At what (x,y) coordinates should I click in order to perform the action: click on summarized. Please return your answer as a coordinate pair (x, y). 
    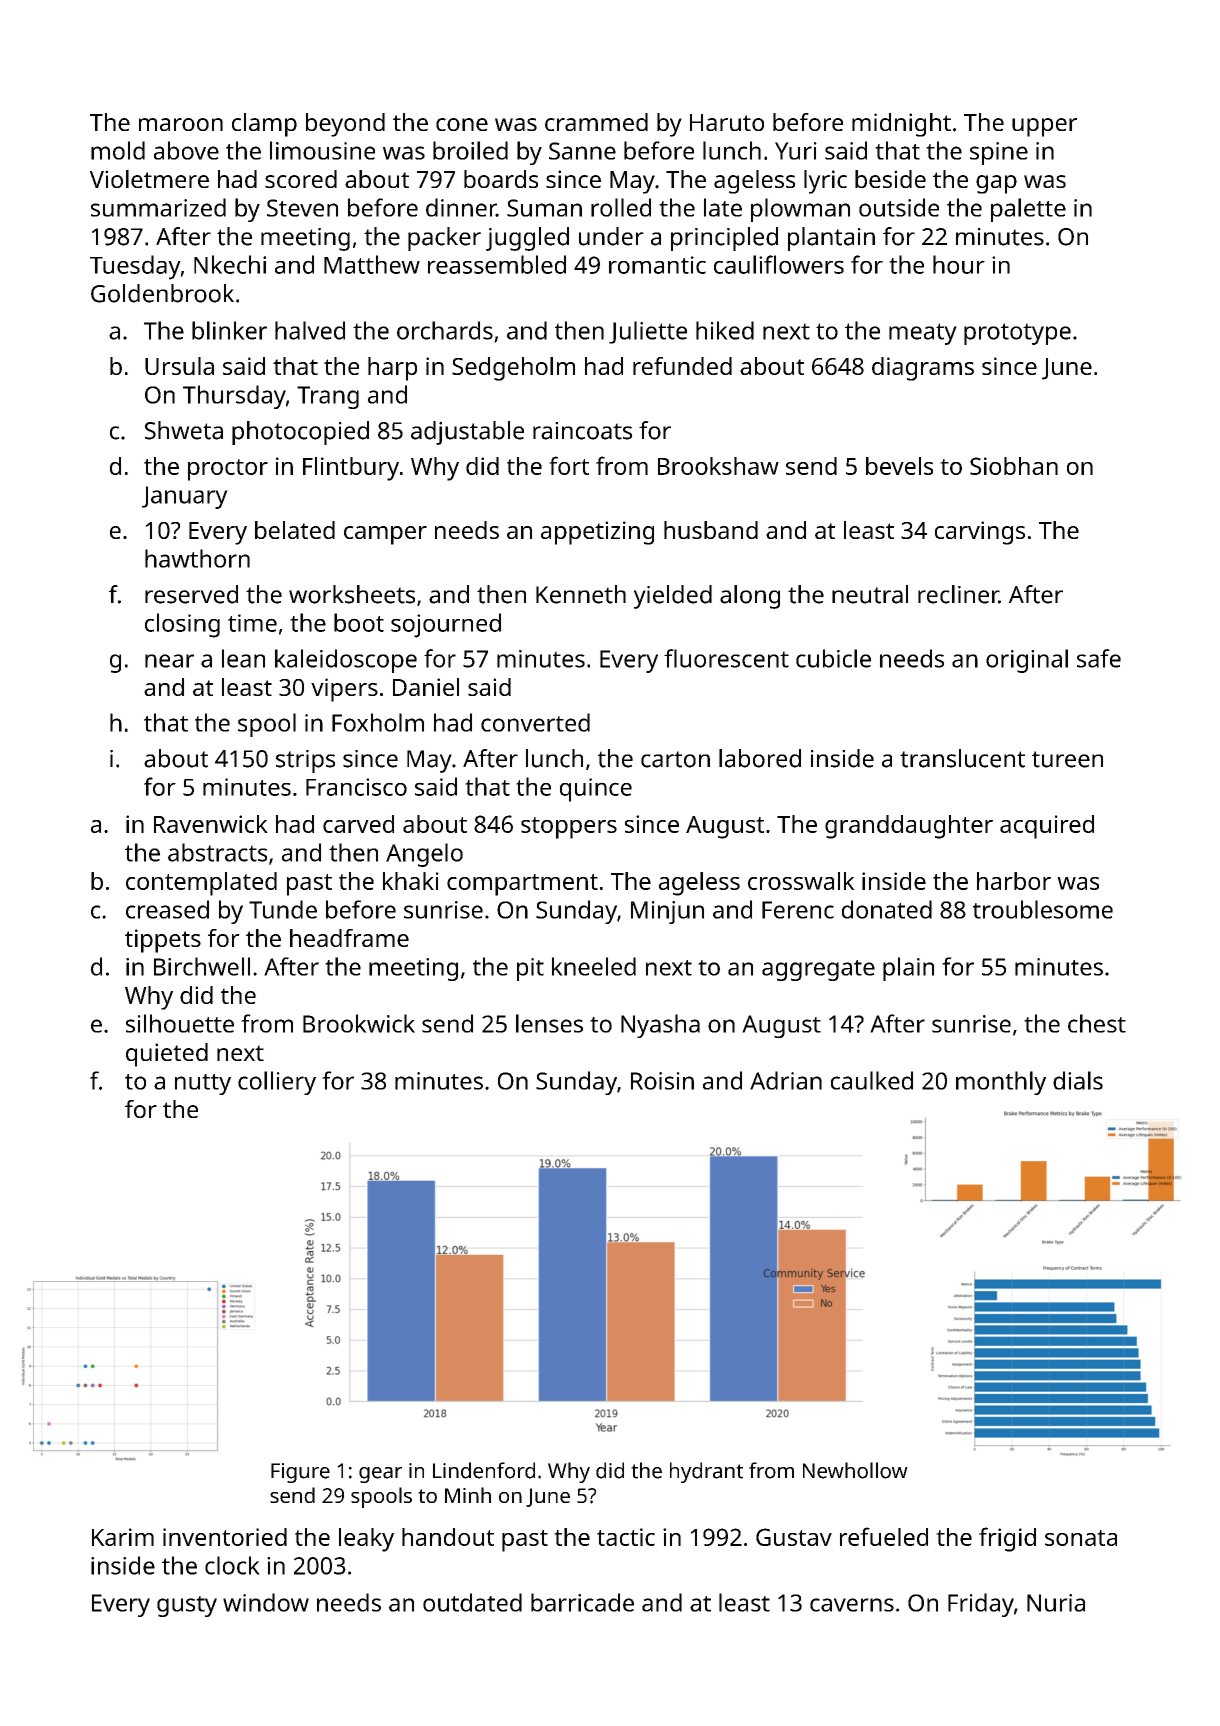
    Looking at the image, I should click on (158, 207).
